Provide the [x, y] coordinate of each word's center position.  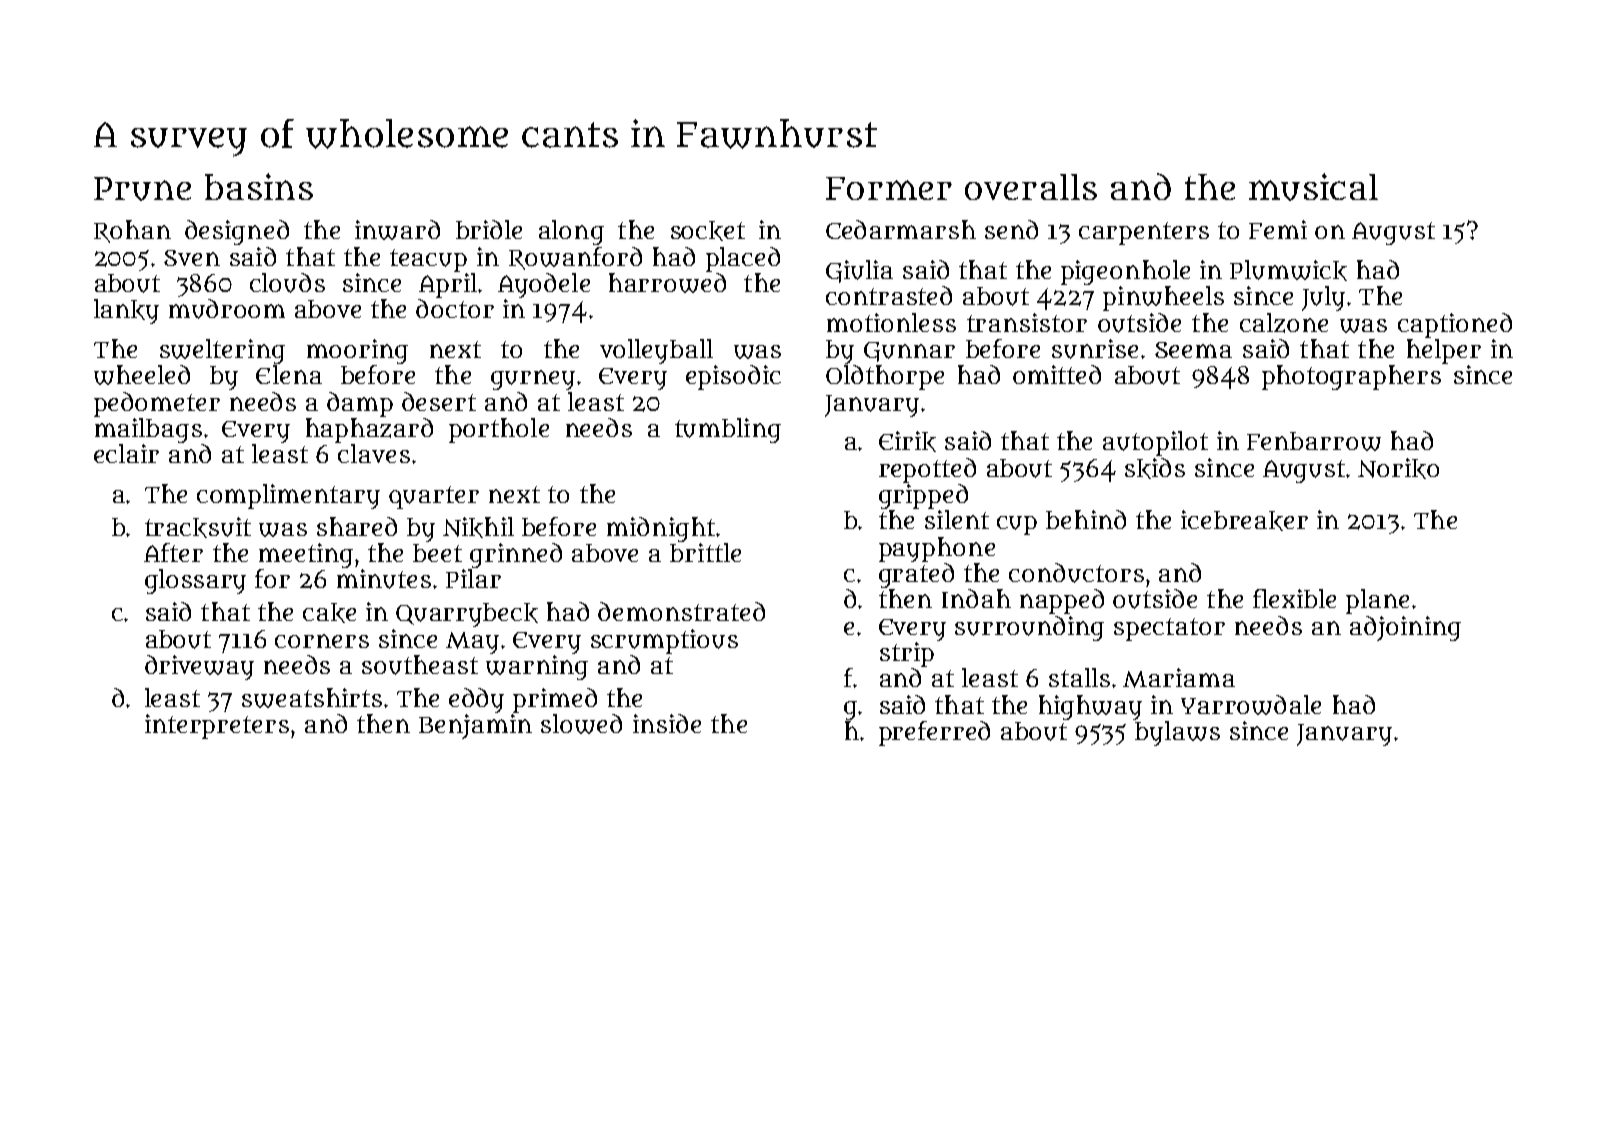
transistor [1027, 322]
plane [1377, 601]
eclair [126, 453]
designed [237, 232]
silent [957, 519]
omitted [1057, 374]
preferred [934, 733]
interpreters [217, 726]
